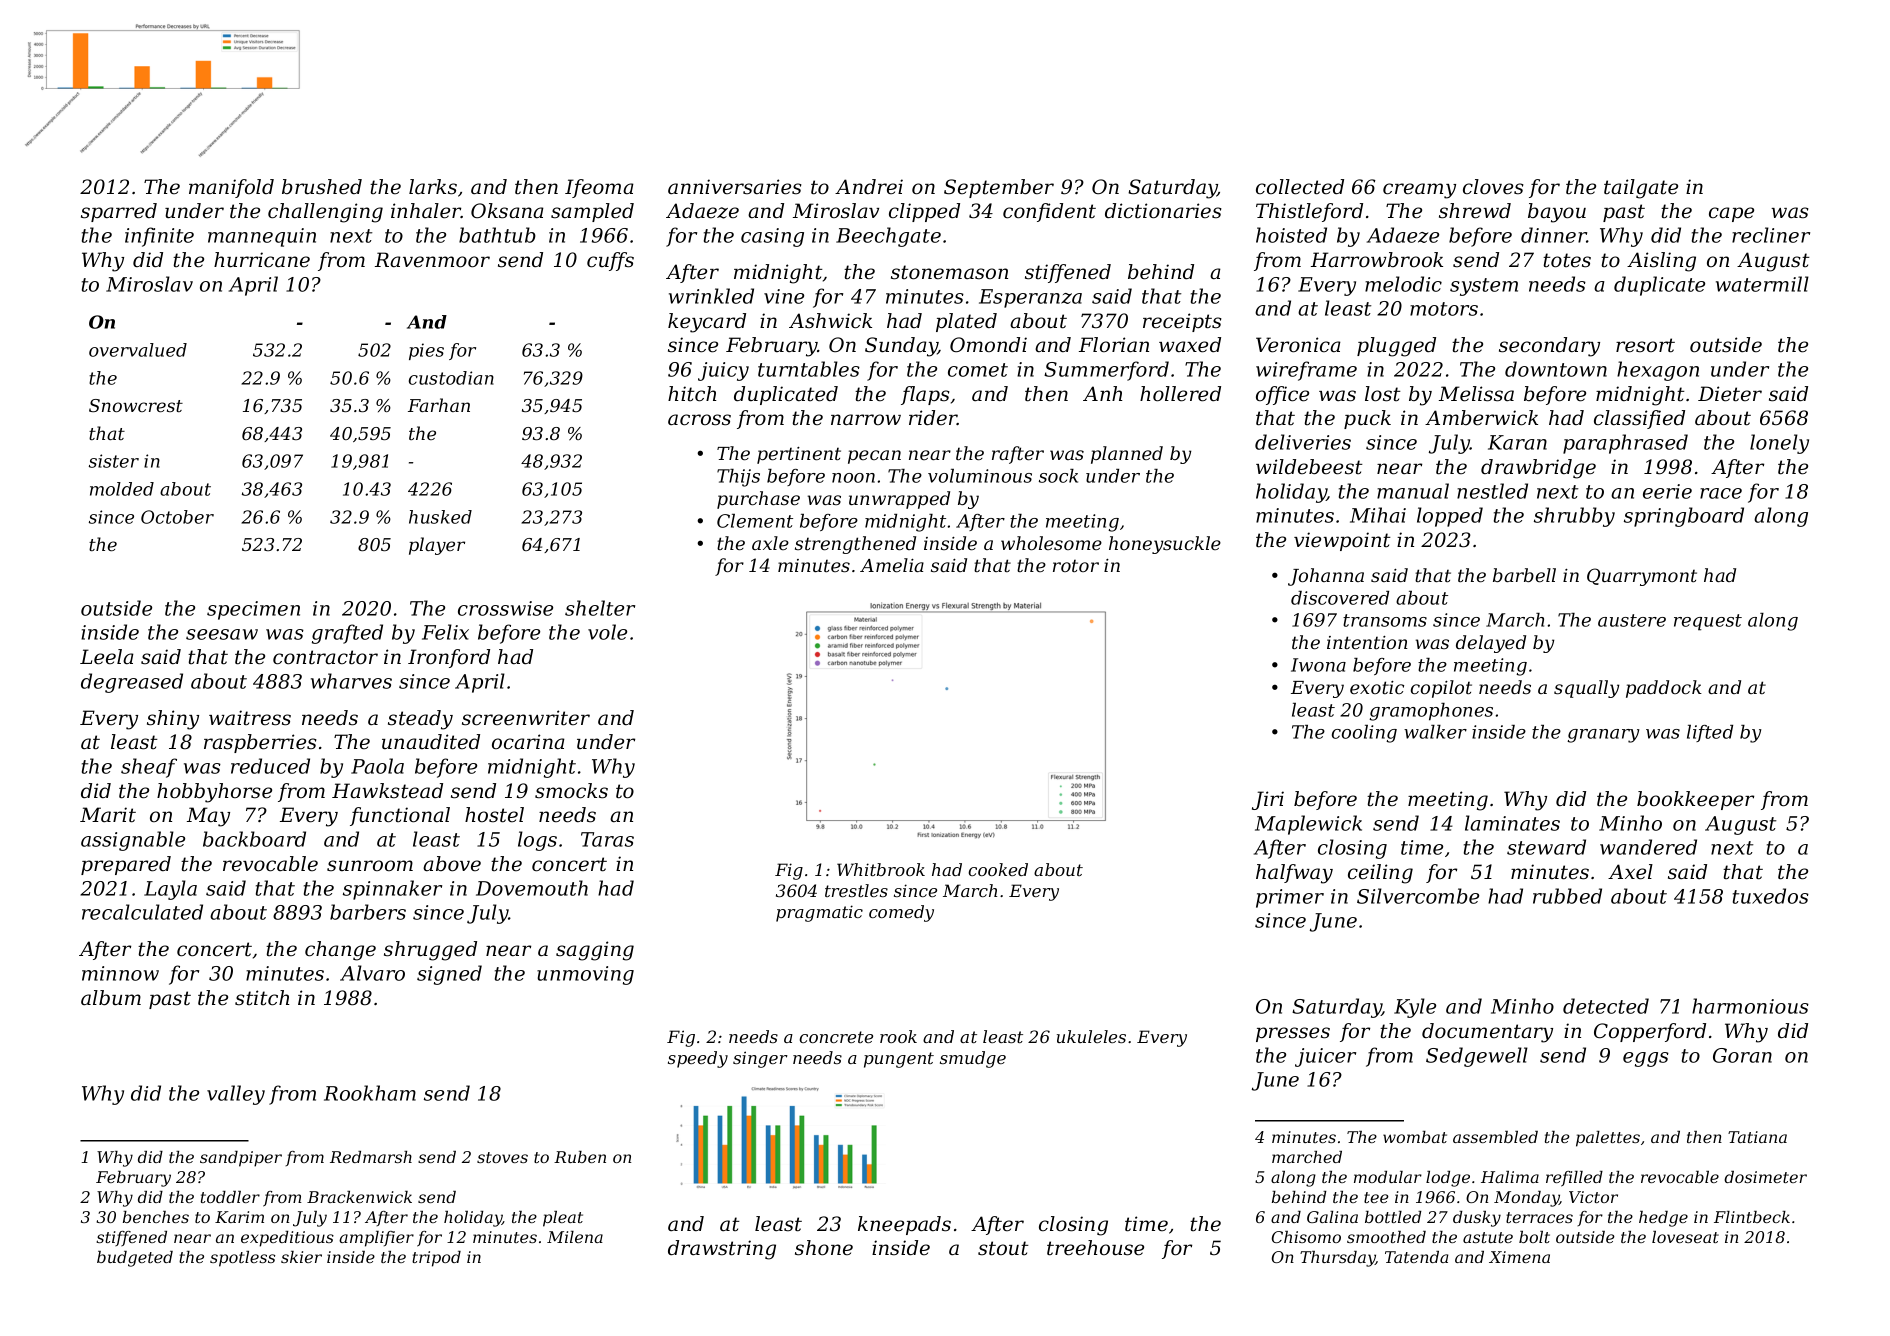 The height and width of the document is (1336, 1890). I want to click on treehouse, so click(1095, 1248).
